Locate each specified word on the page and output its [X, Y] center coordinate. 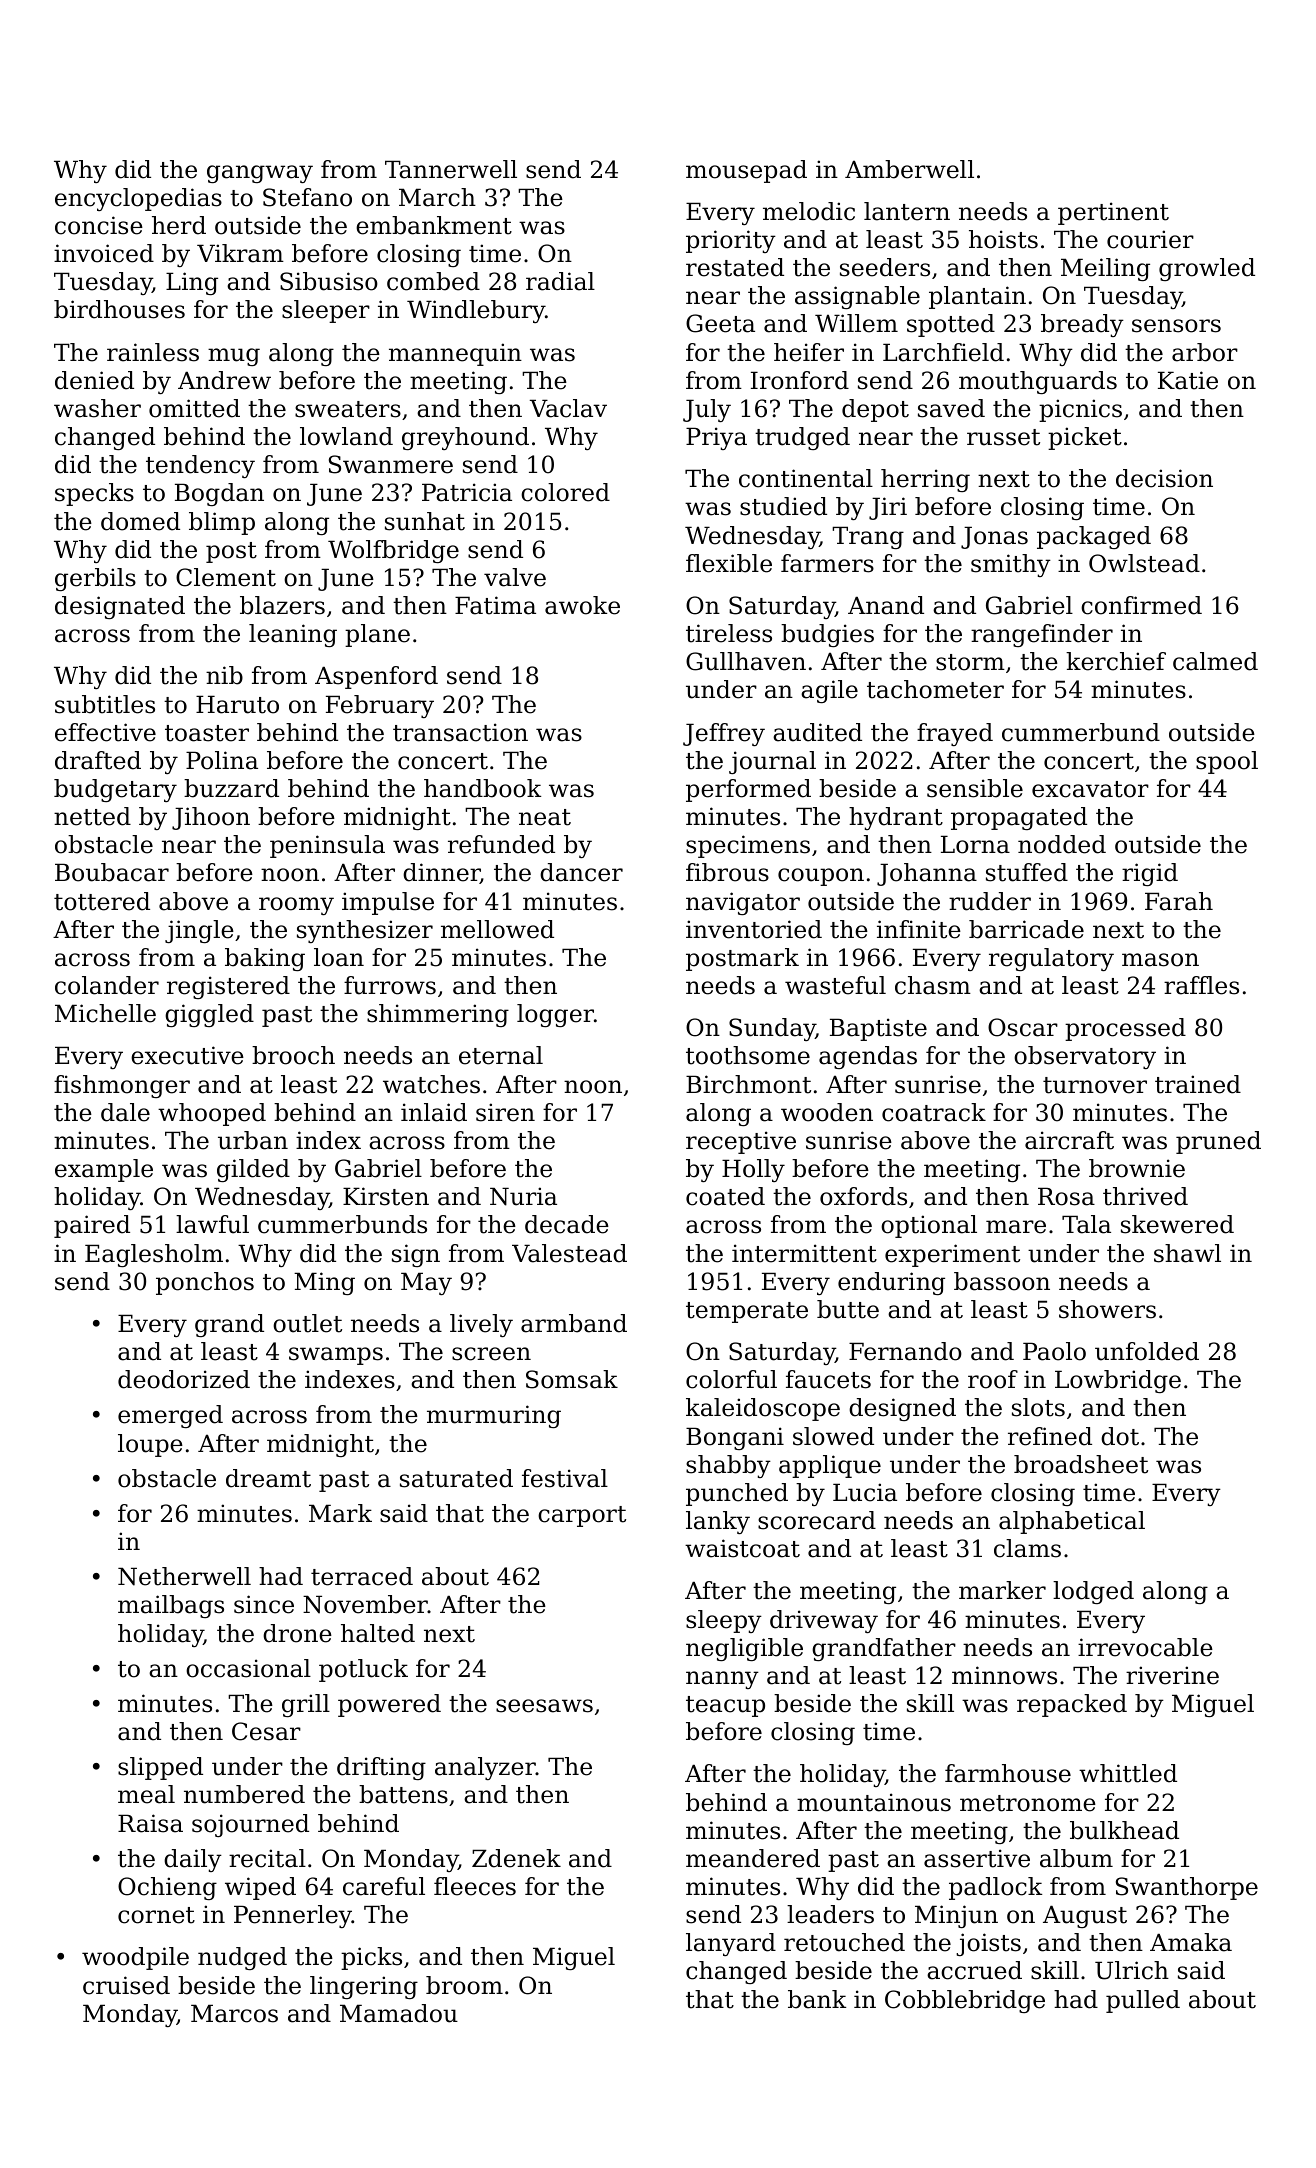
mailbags [171, 1606]
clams [1027, 1548]
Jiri [888, 508]
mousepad [746, 171]
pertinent [1113, 213]
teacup [725, 1706]
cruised [126, 1985]
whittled [1128, 1773]
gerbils [95, 579]
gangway [260, 174]
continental [806, 478]
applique [830, 1466]
